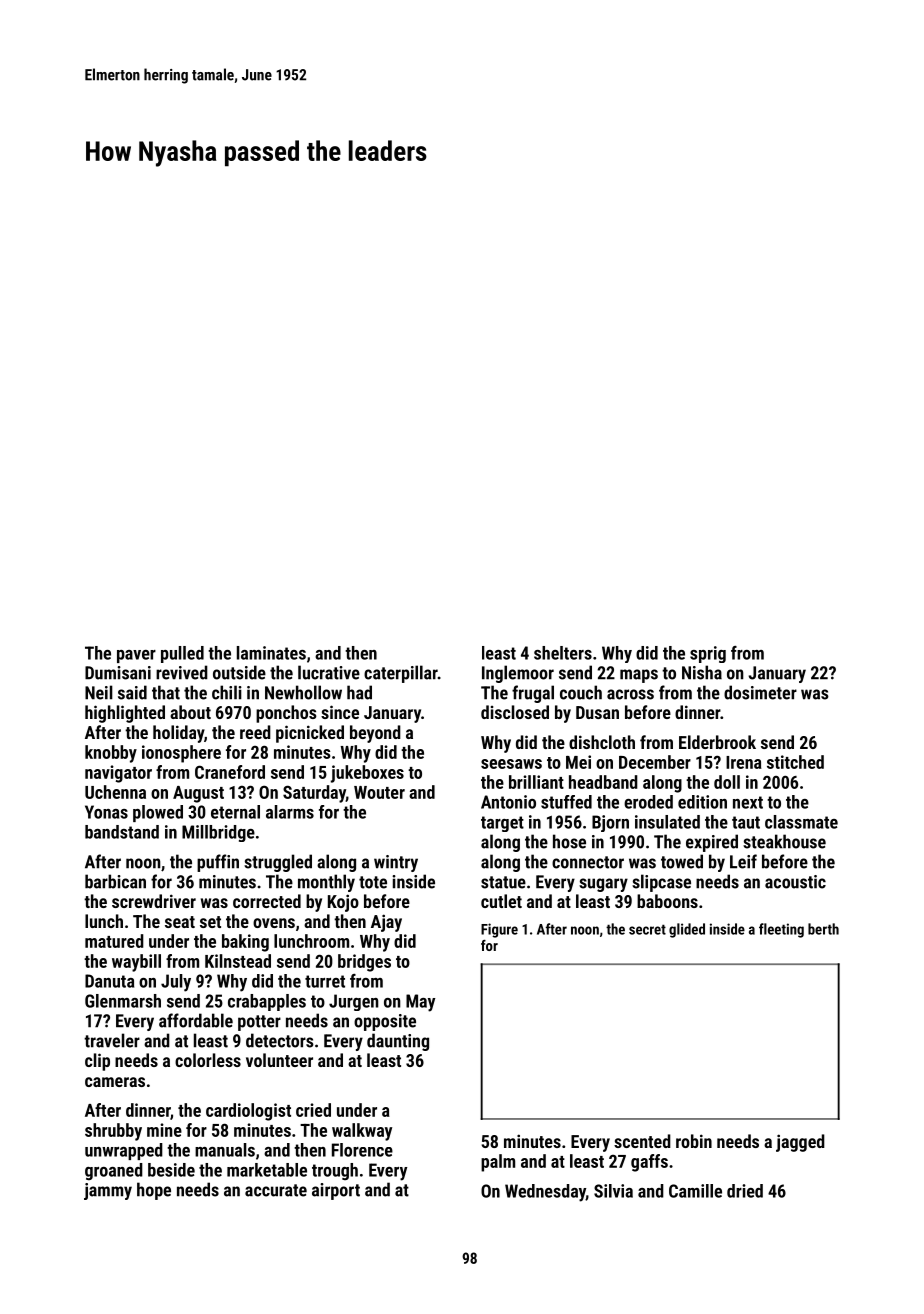  What do you see at coordinates (396, 863) in the page?
I see `wintry` at bounding box center [396, 863].
